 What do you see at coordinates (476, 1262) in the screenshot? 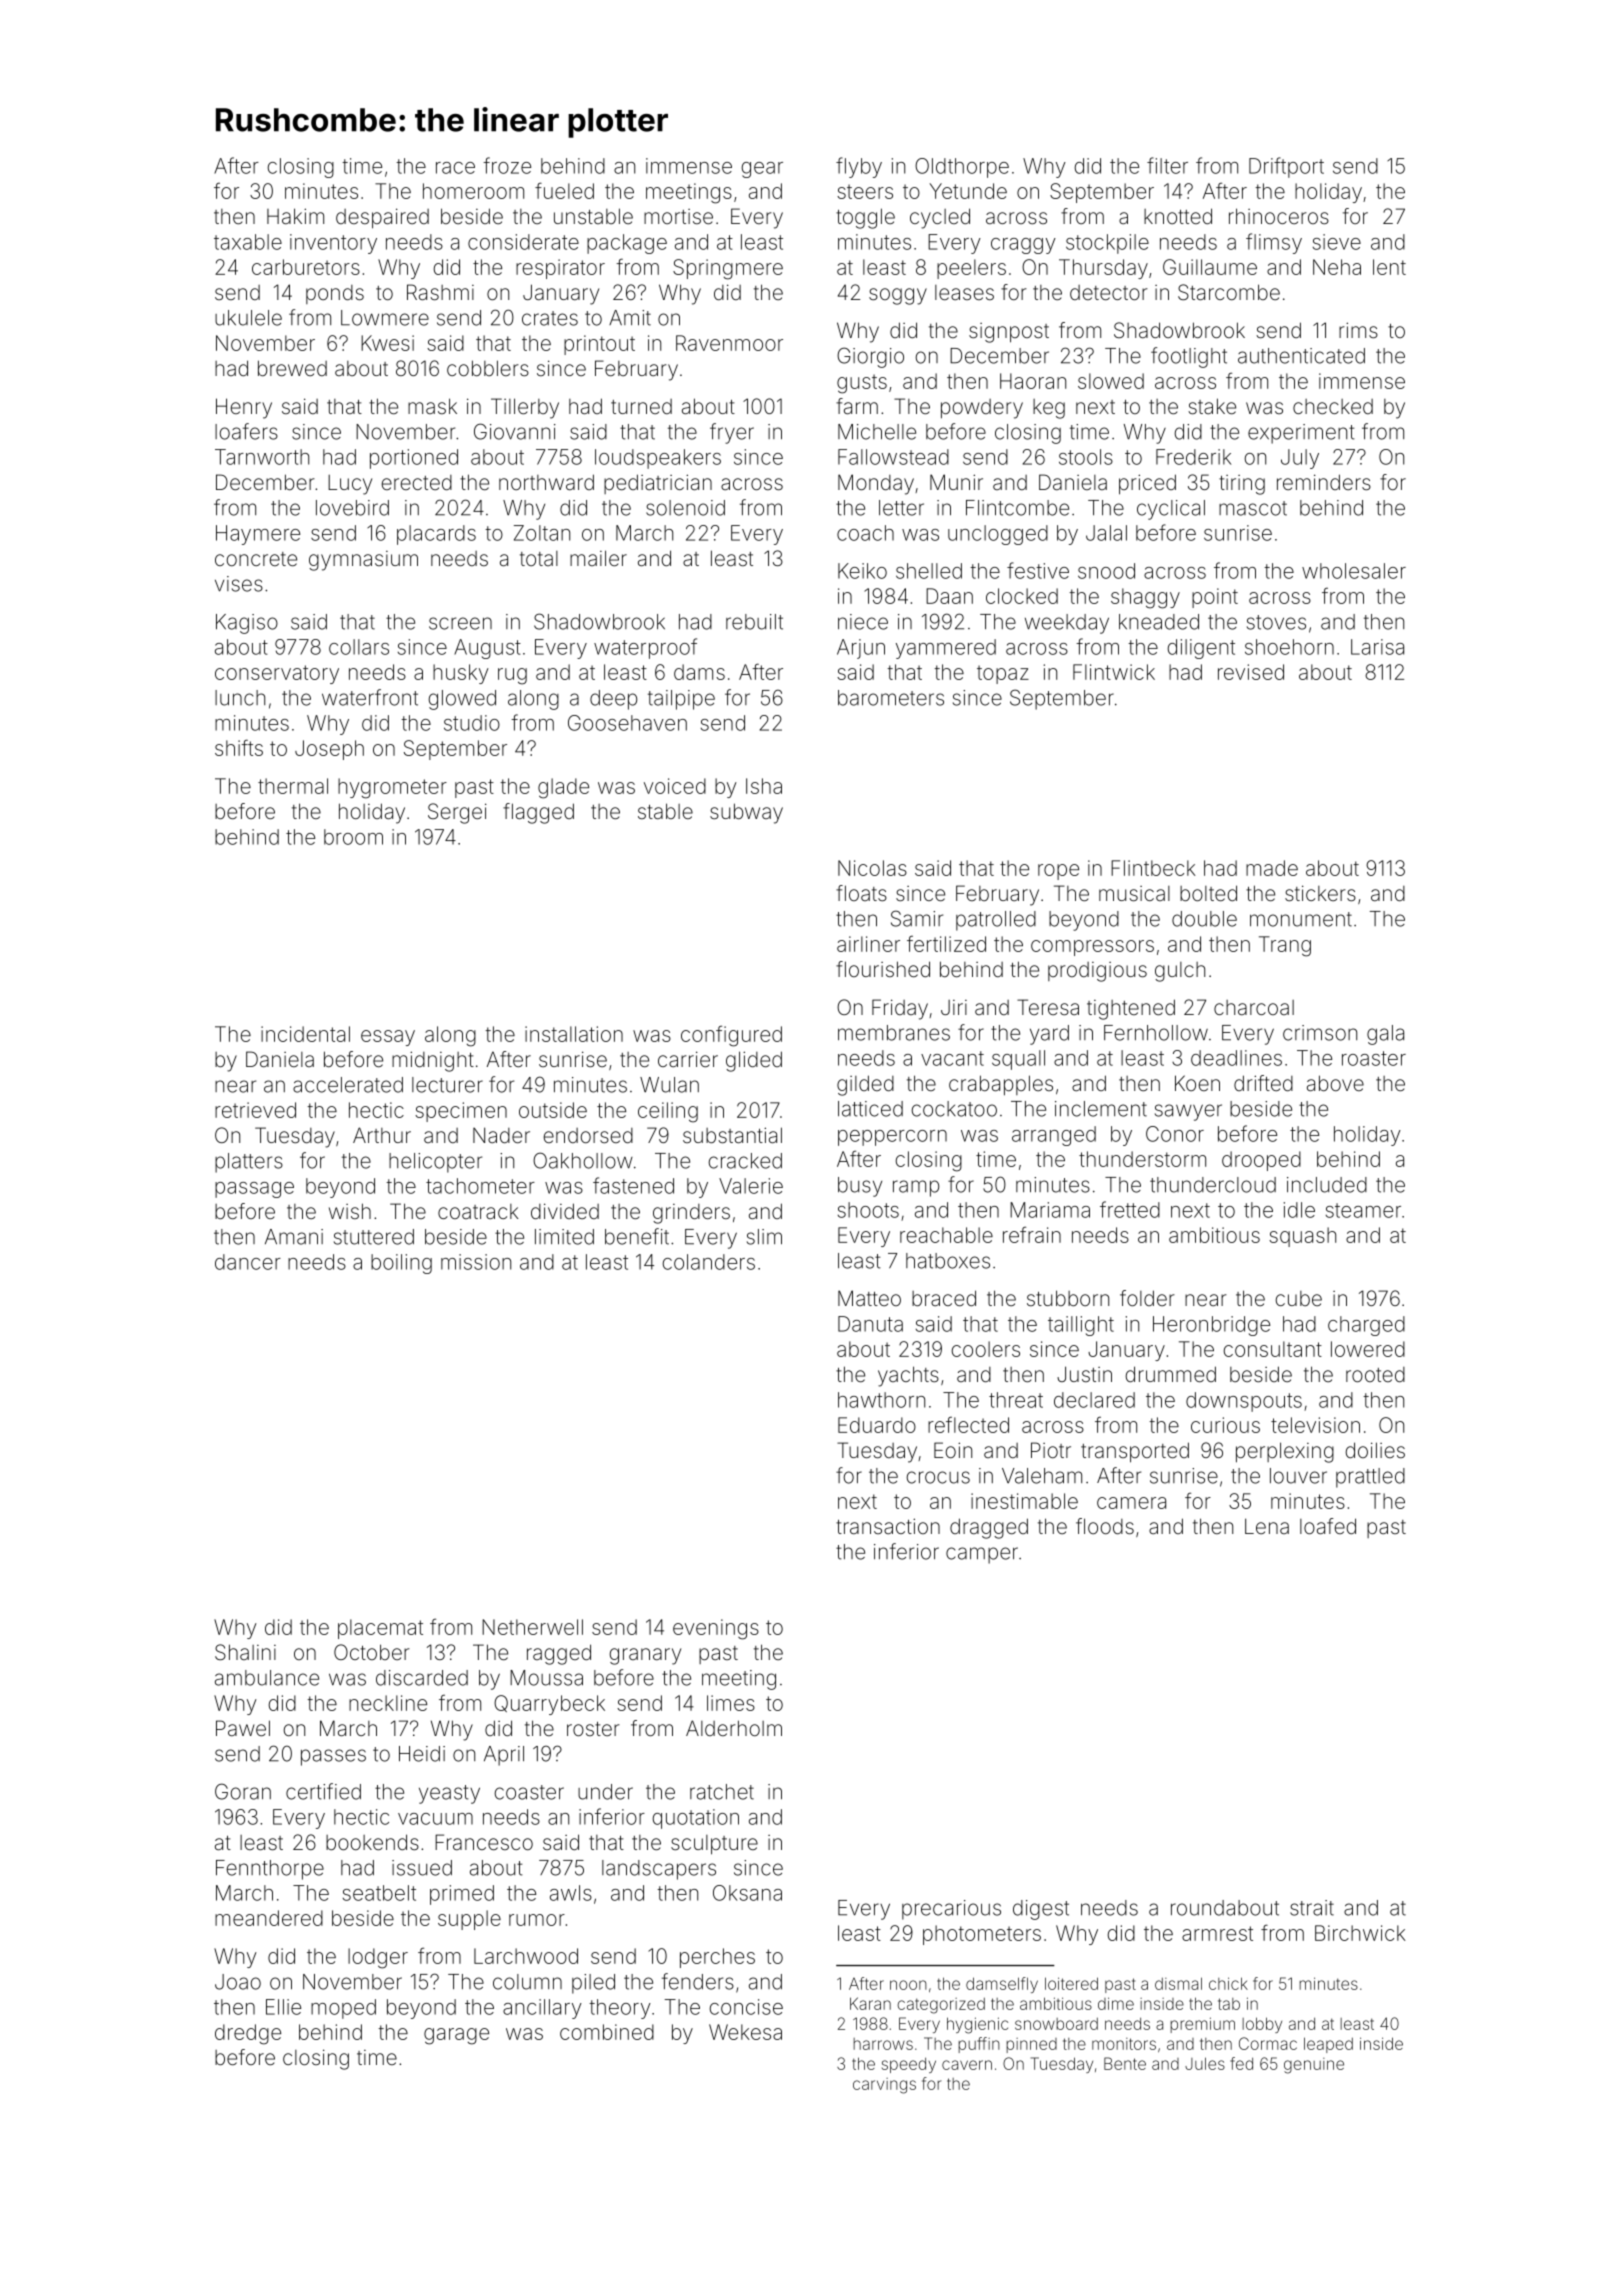
I see `mission` at bounding box center [476, 1262].
